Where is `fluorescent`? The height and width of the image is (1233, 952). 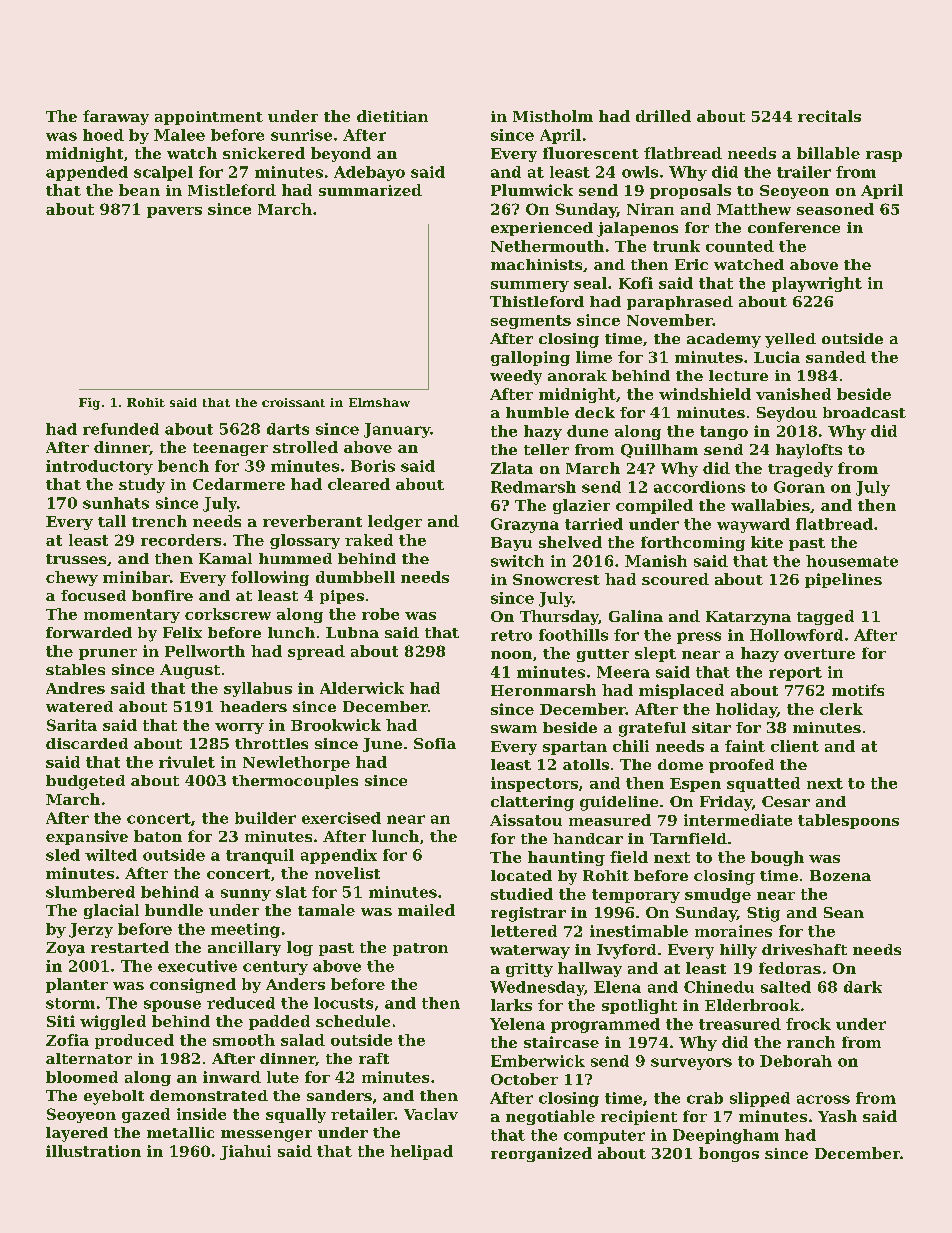 fluorescent is located at coordinates (591, 153).
